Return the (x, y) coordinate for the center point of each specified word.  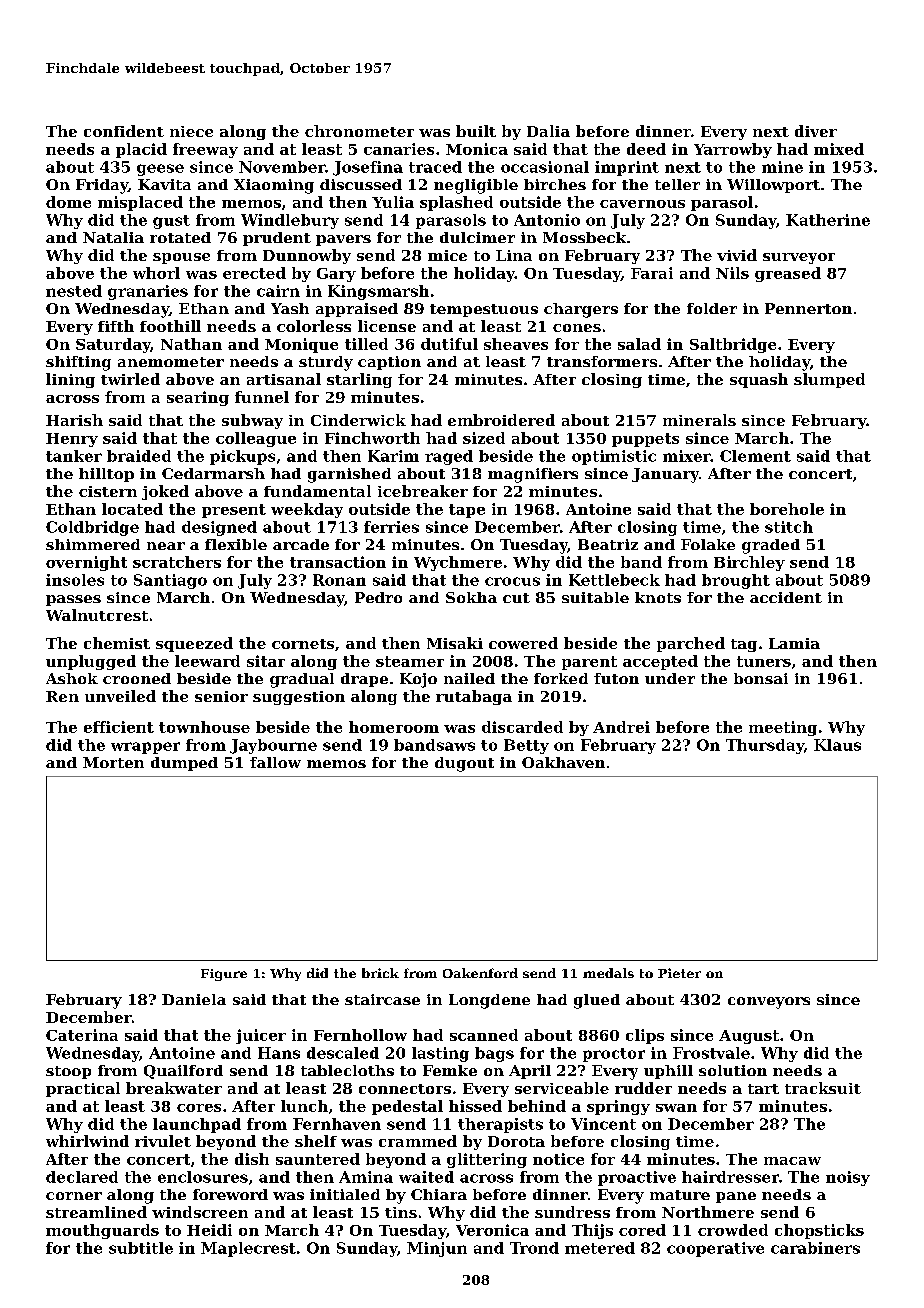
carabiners (815, 1248)
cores (199, 1108)
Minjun (437, 1249)
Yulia (393, 202)
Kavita (164, 184)
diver (816, 131)
